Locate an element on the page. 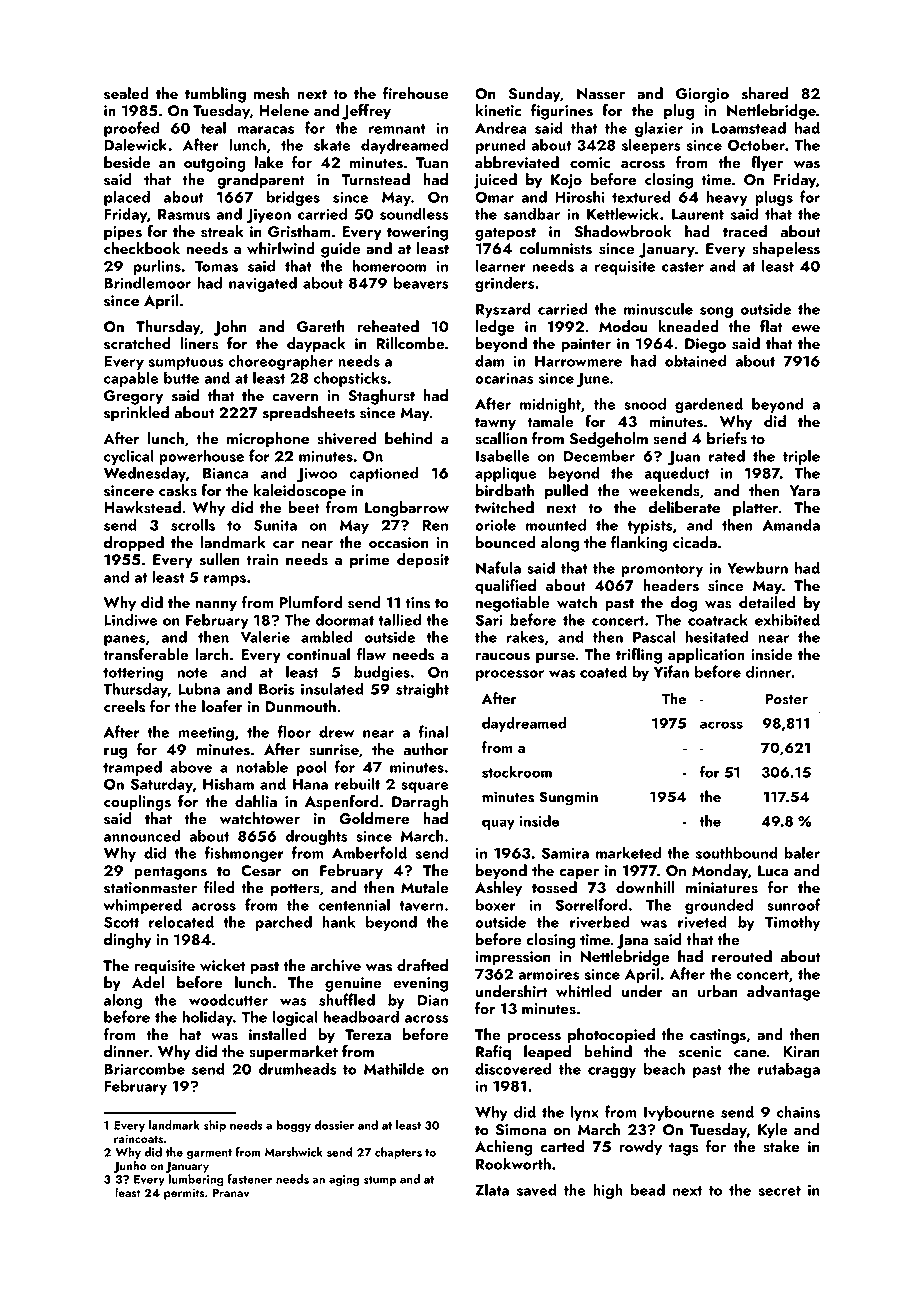  powerhouse is located at coordinates (201, 457).
